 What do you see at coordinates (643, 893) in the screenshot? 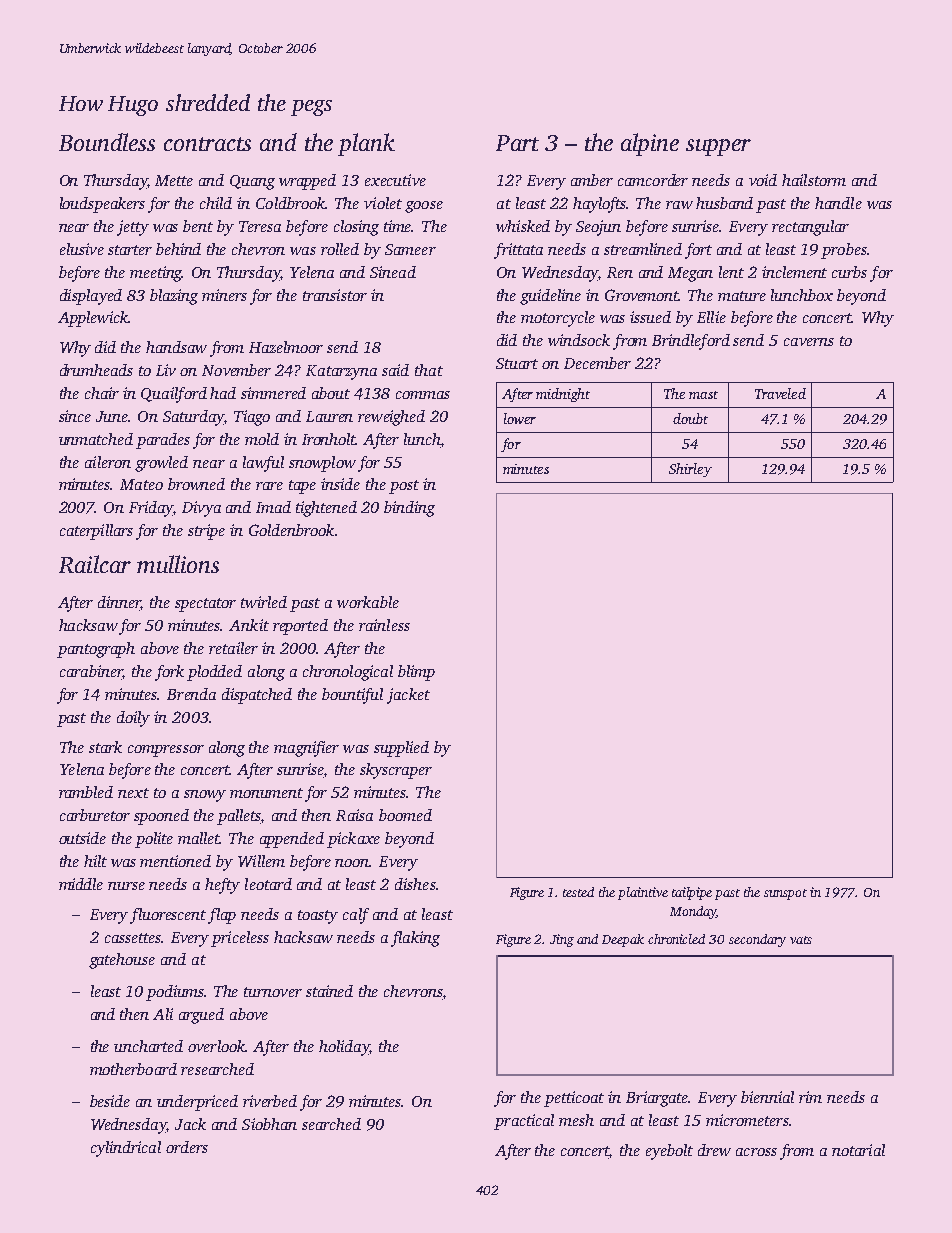
I see `plaintive` at bounding box center [643, 893].
